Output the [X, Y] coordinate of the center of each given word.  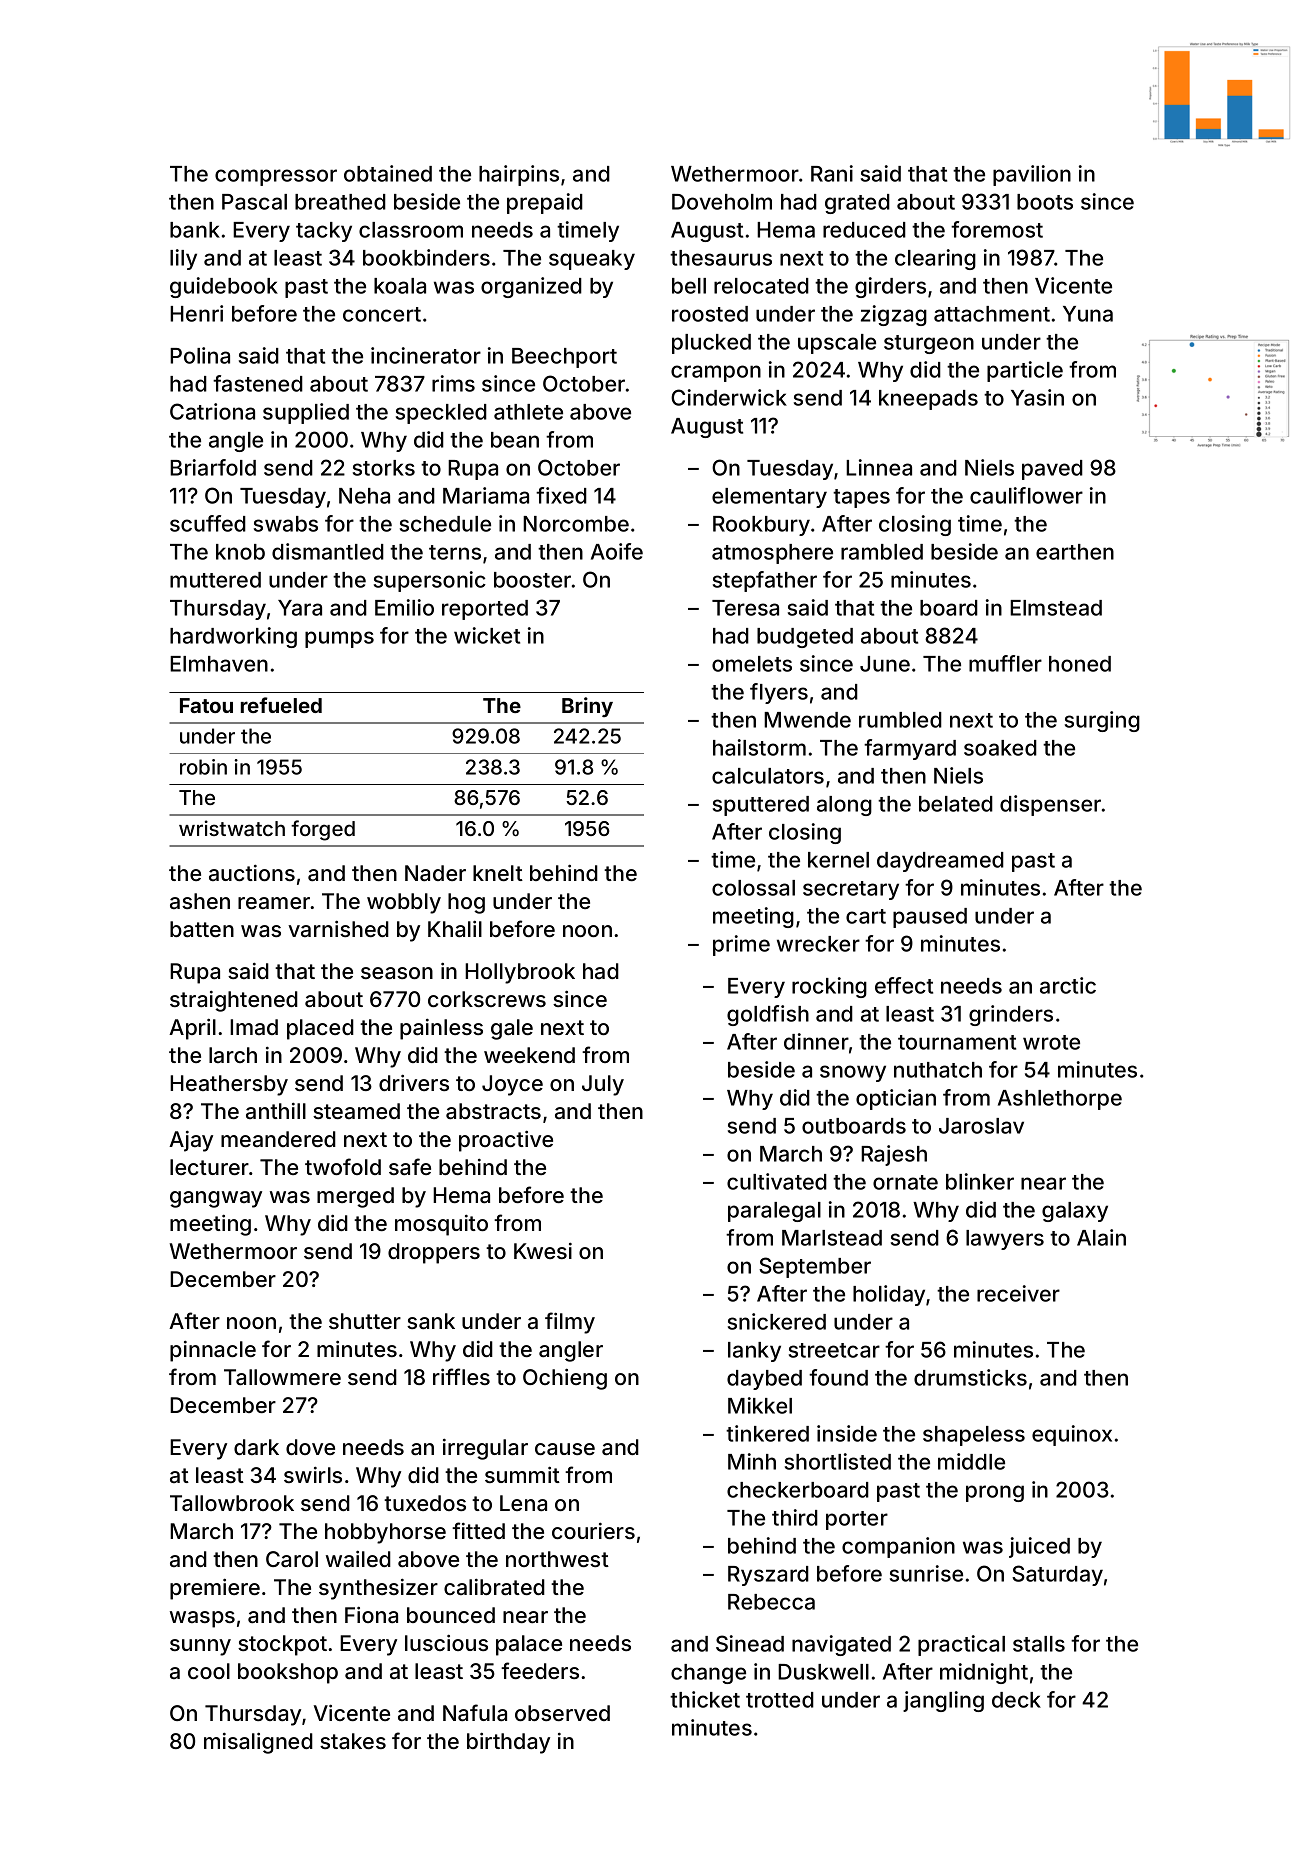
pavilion [1032, 175]
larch [233, 1055]
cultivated [777, 1181]
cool [209, 1671]
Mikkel [760, 1405]
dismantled [328, 551]
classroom [411, 230]
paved [1052, 470]
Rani [832, 173]
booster [532, 580]
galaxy [1075, 1212]
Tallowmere [282, 1377]
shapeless [974, 1436]
